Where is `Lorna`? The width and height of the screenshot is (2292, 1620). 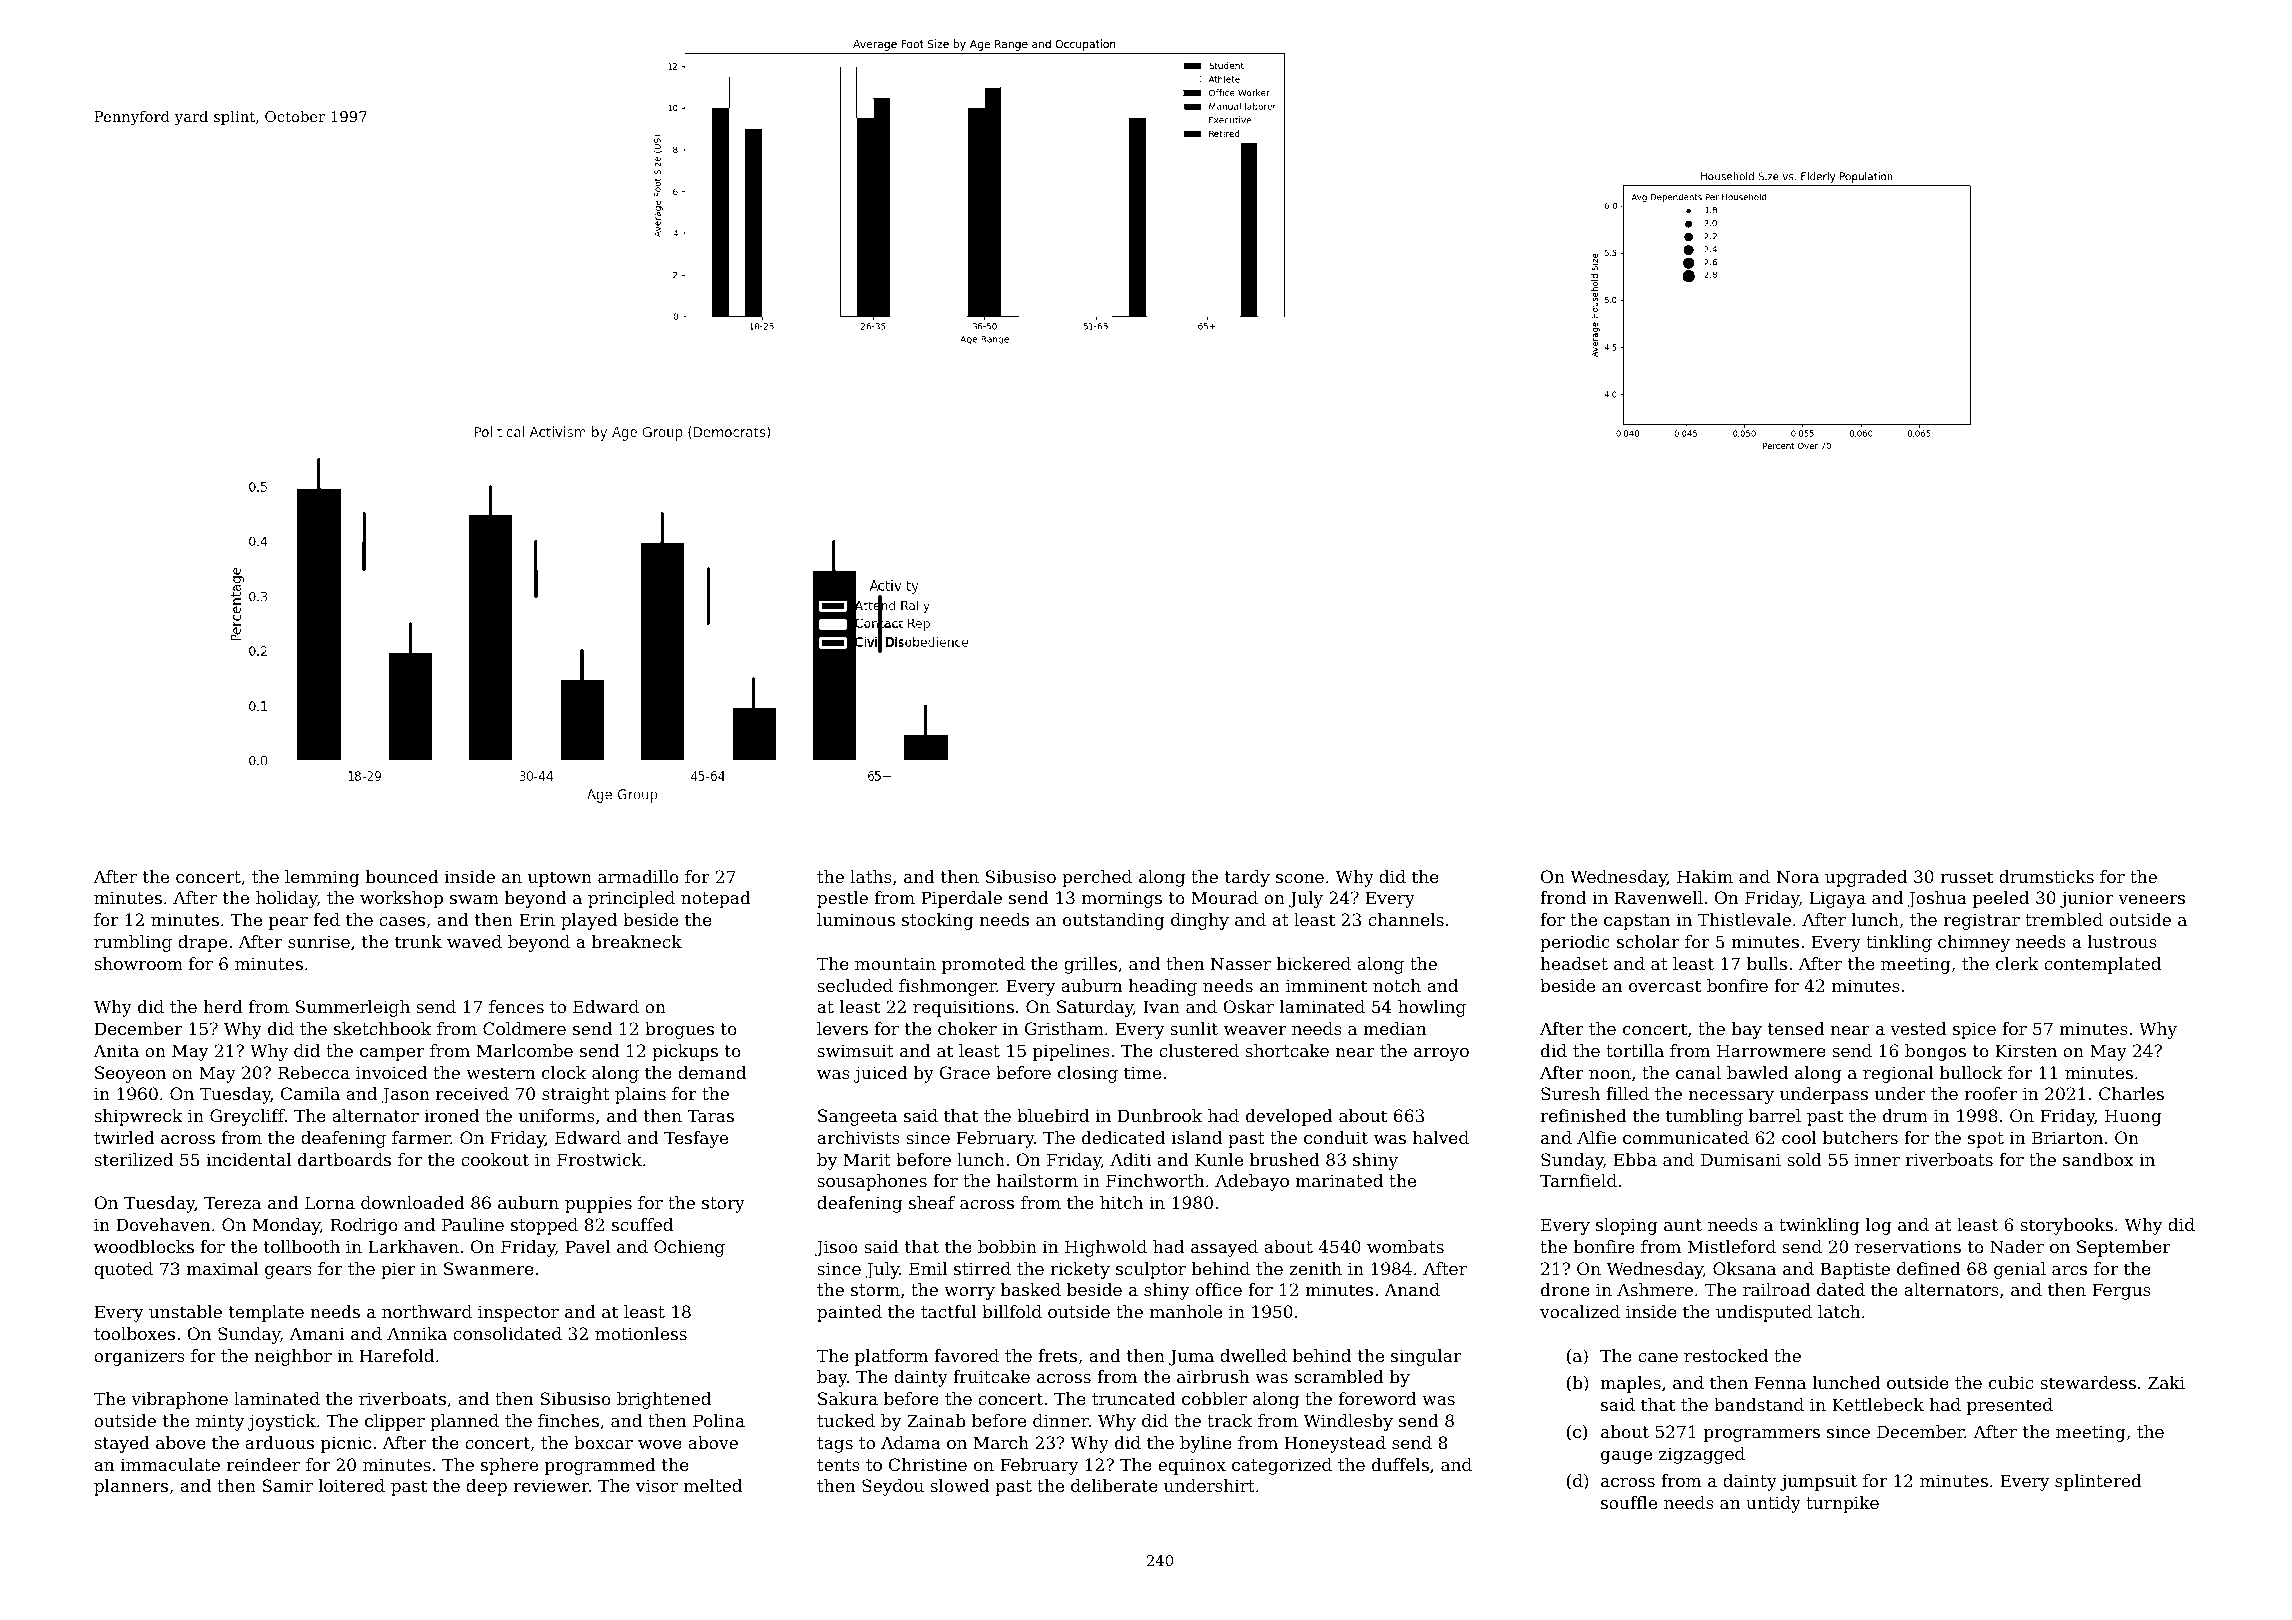
Lorna is located at coordinates (330, 1202).
